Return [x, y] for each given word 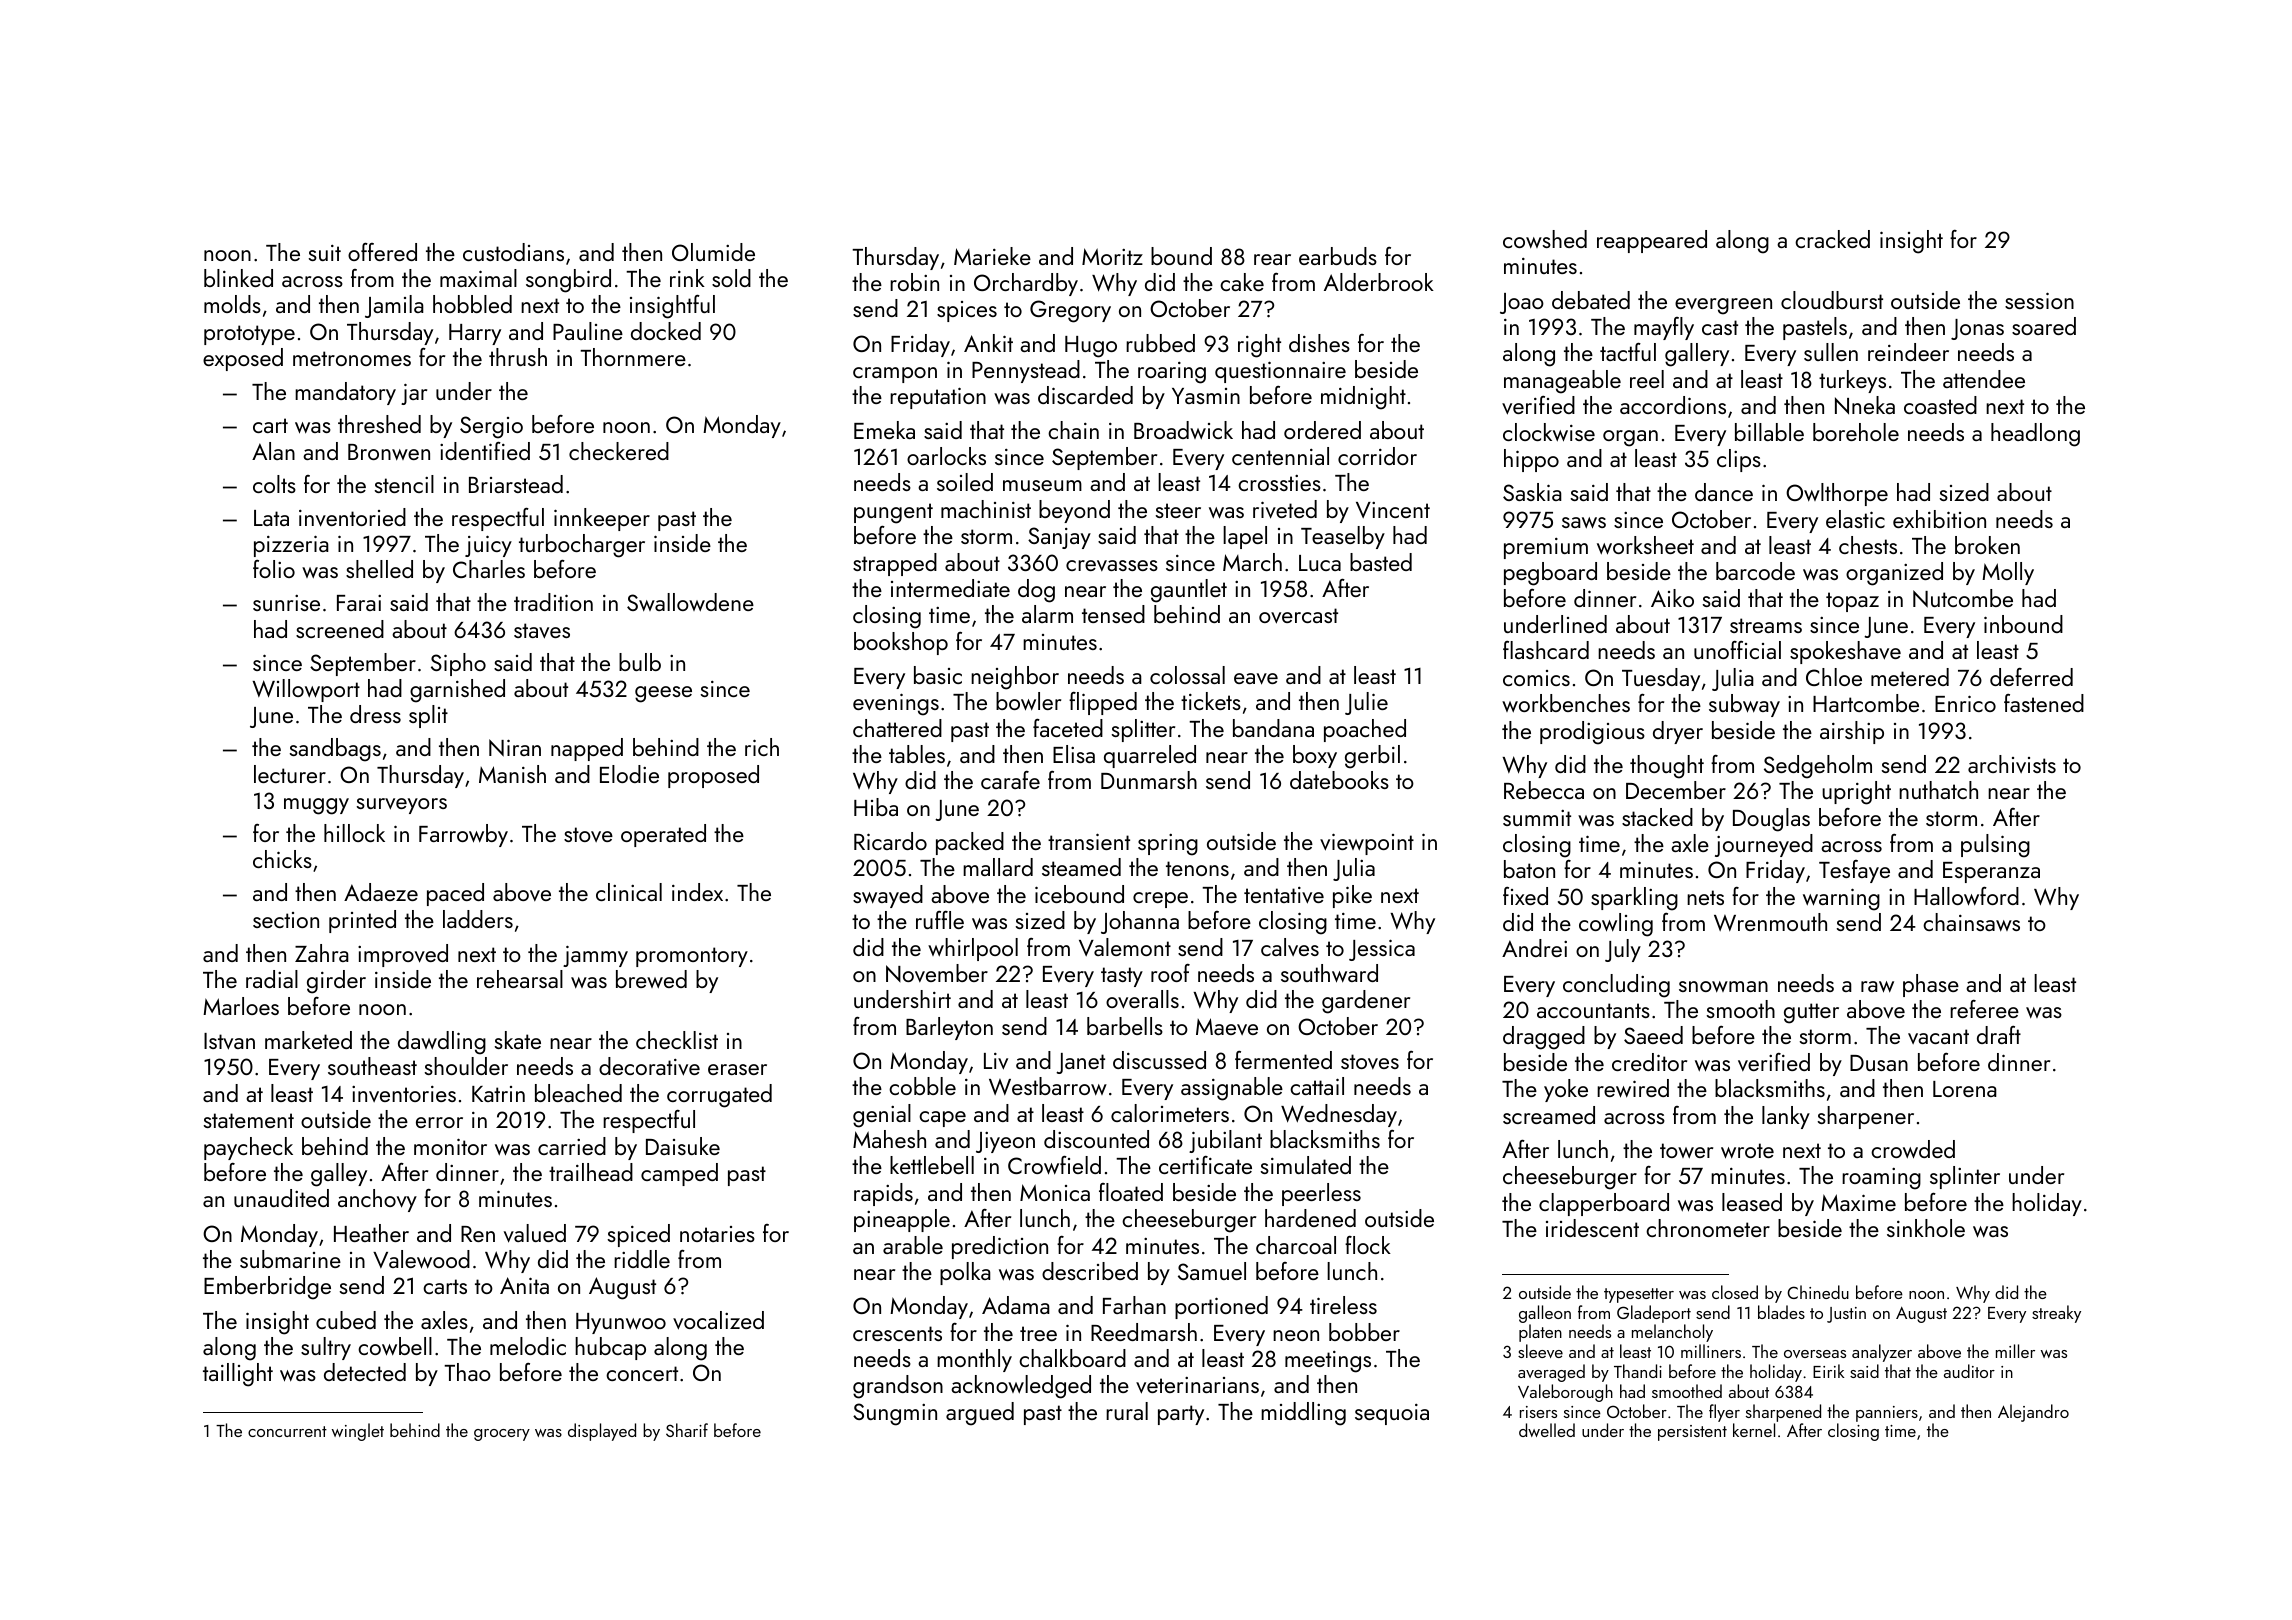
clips [1739, 460]
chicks [282, 859]
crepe [1160, 900]
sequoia [1392, 1414]
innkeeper [602, 519]
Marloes [241, 1006]
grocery [502, 1435]
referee [1984, 1009]
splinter [1965, 1177]
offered [382, 252]
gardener [1366, 1002]
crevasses [1112, 565]
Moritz [1112, 256]
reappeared [1652, 241]
